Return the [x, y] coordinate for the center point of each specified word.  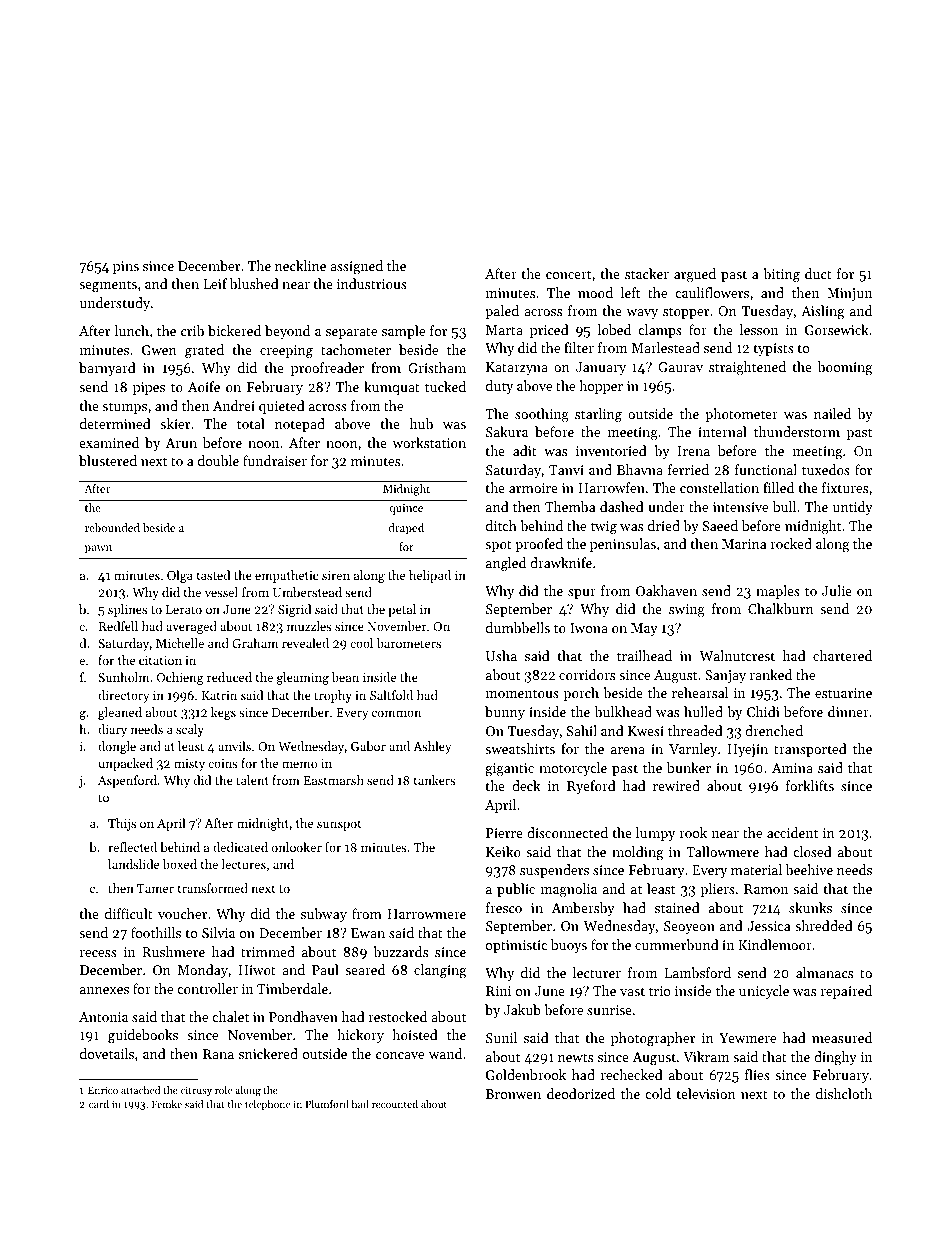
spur [582, 594]
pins [126, 267]
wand [445, 1053]
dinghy [835, 1058]
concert [568, 274]
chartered [842, 655]
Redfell [118, 626]
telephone [267, 1105]
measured [842, 1037]
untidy [853, 508]
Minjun [849, 294]
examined [109, 442]
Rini [498, 991]
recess [98, 953]
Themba [570, 506]
